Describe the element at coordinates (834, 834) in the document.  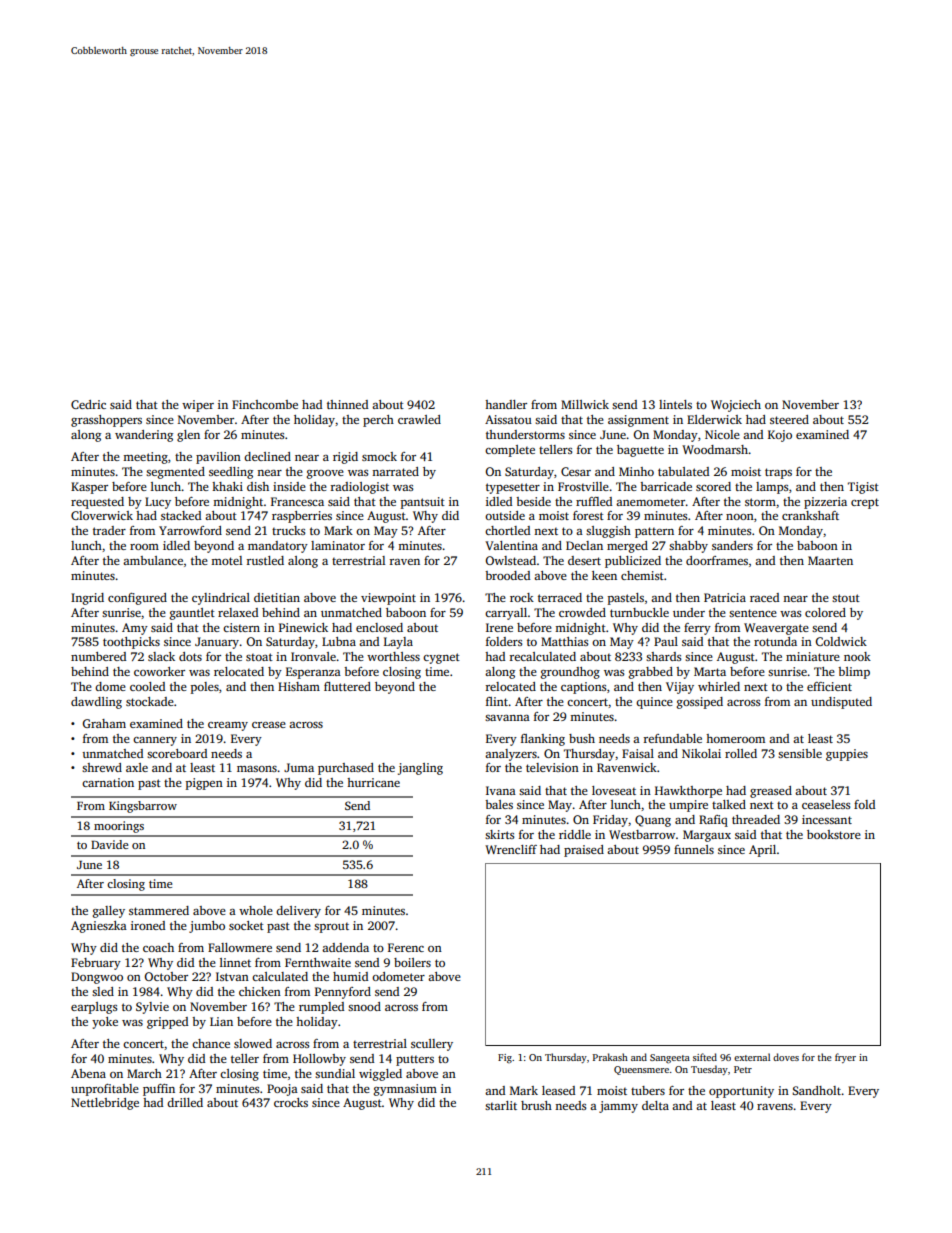
I see `bookstore` at that location.
